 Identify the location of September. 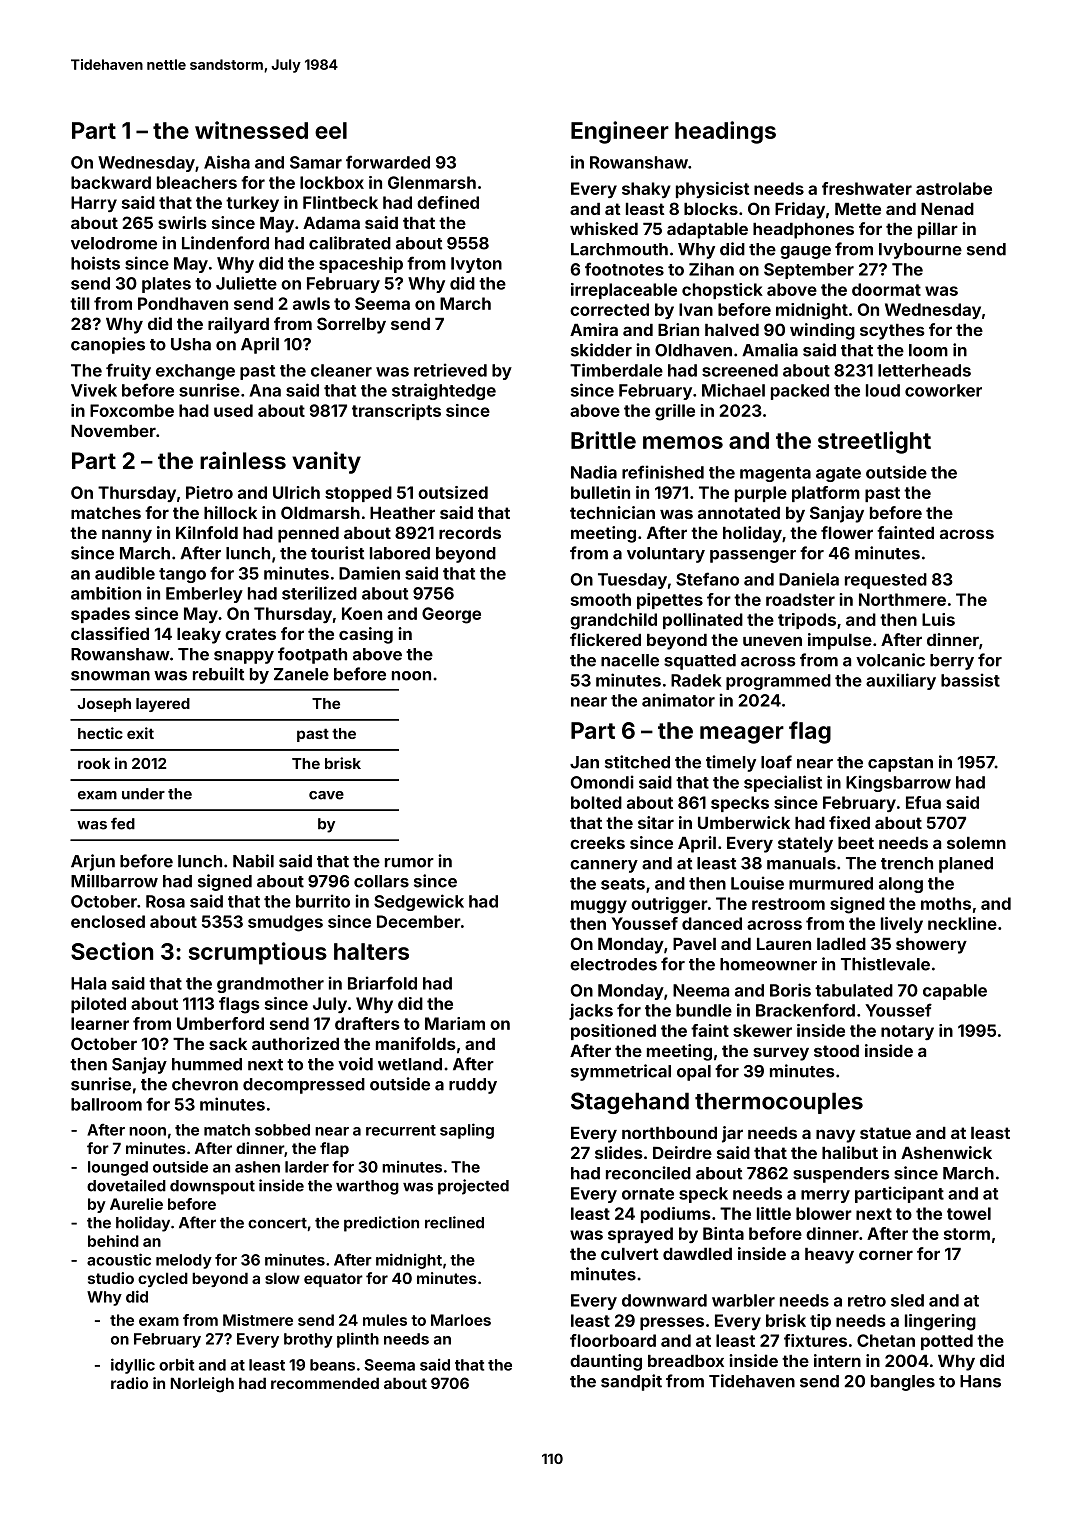
(809, 271).
